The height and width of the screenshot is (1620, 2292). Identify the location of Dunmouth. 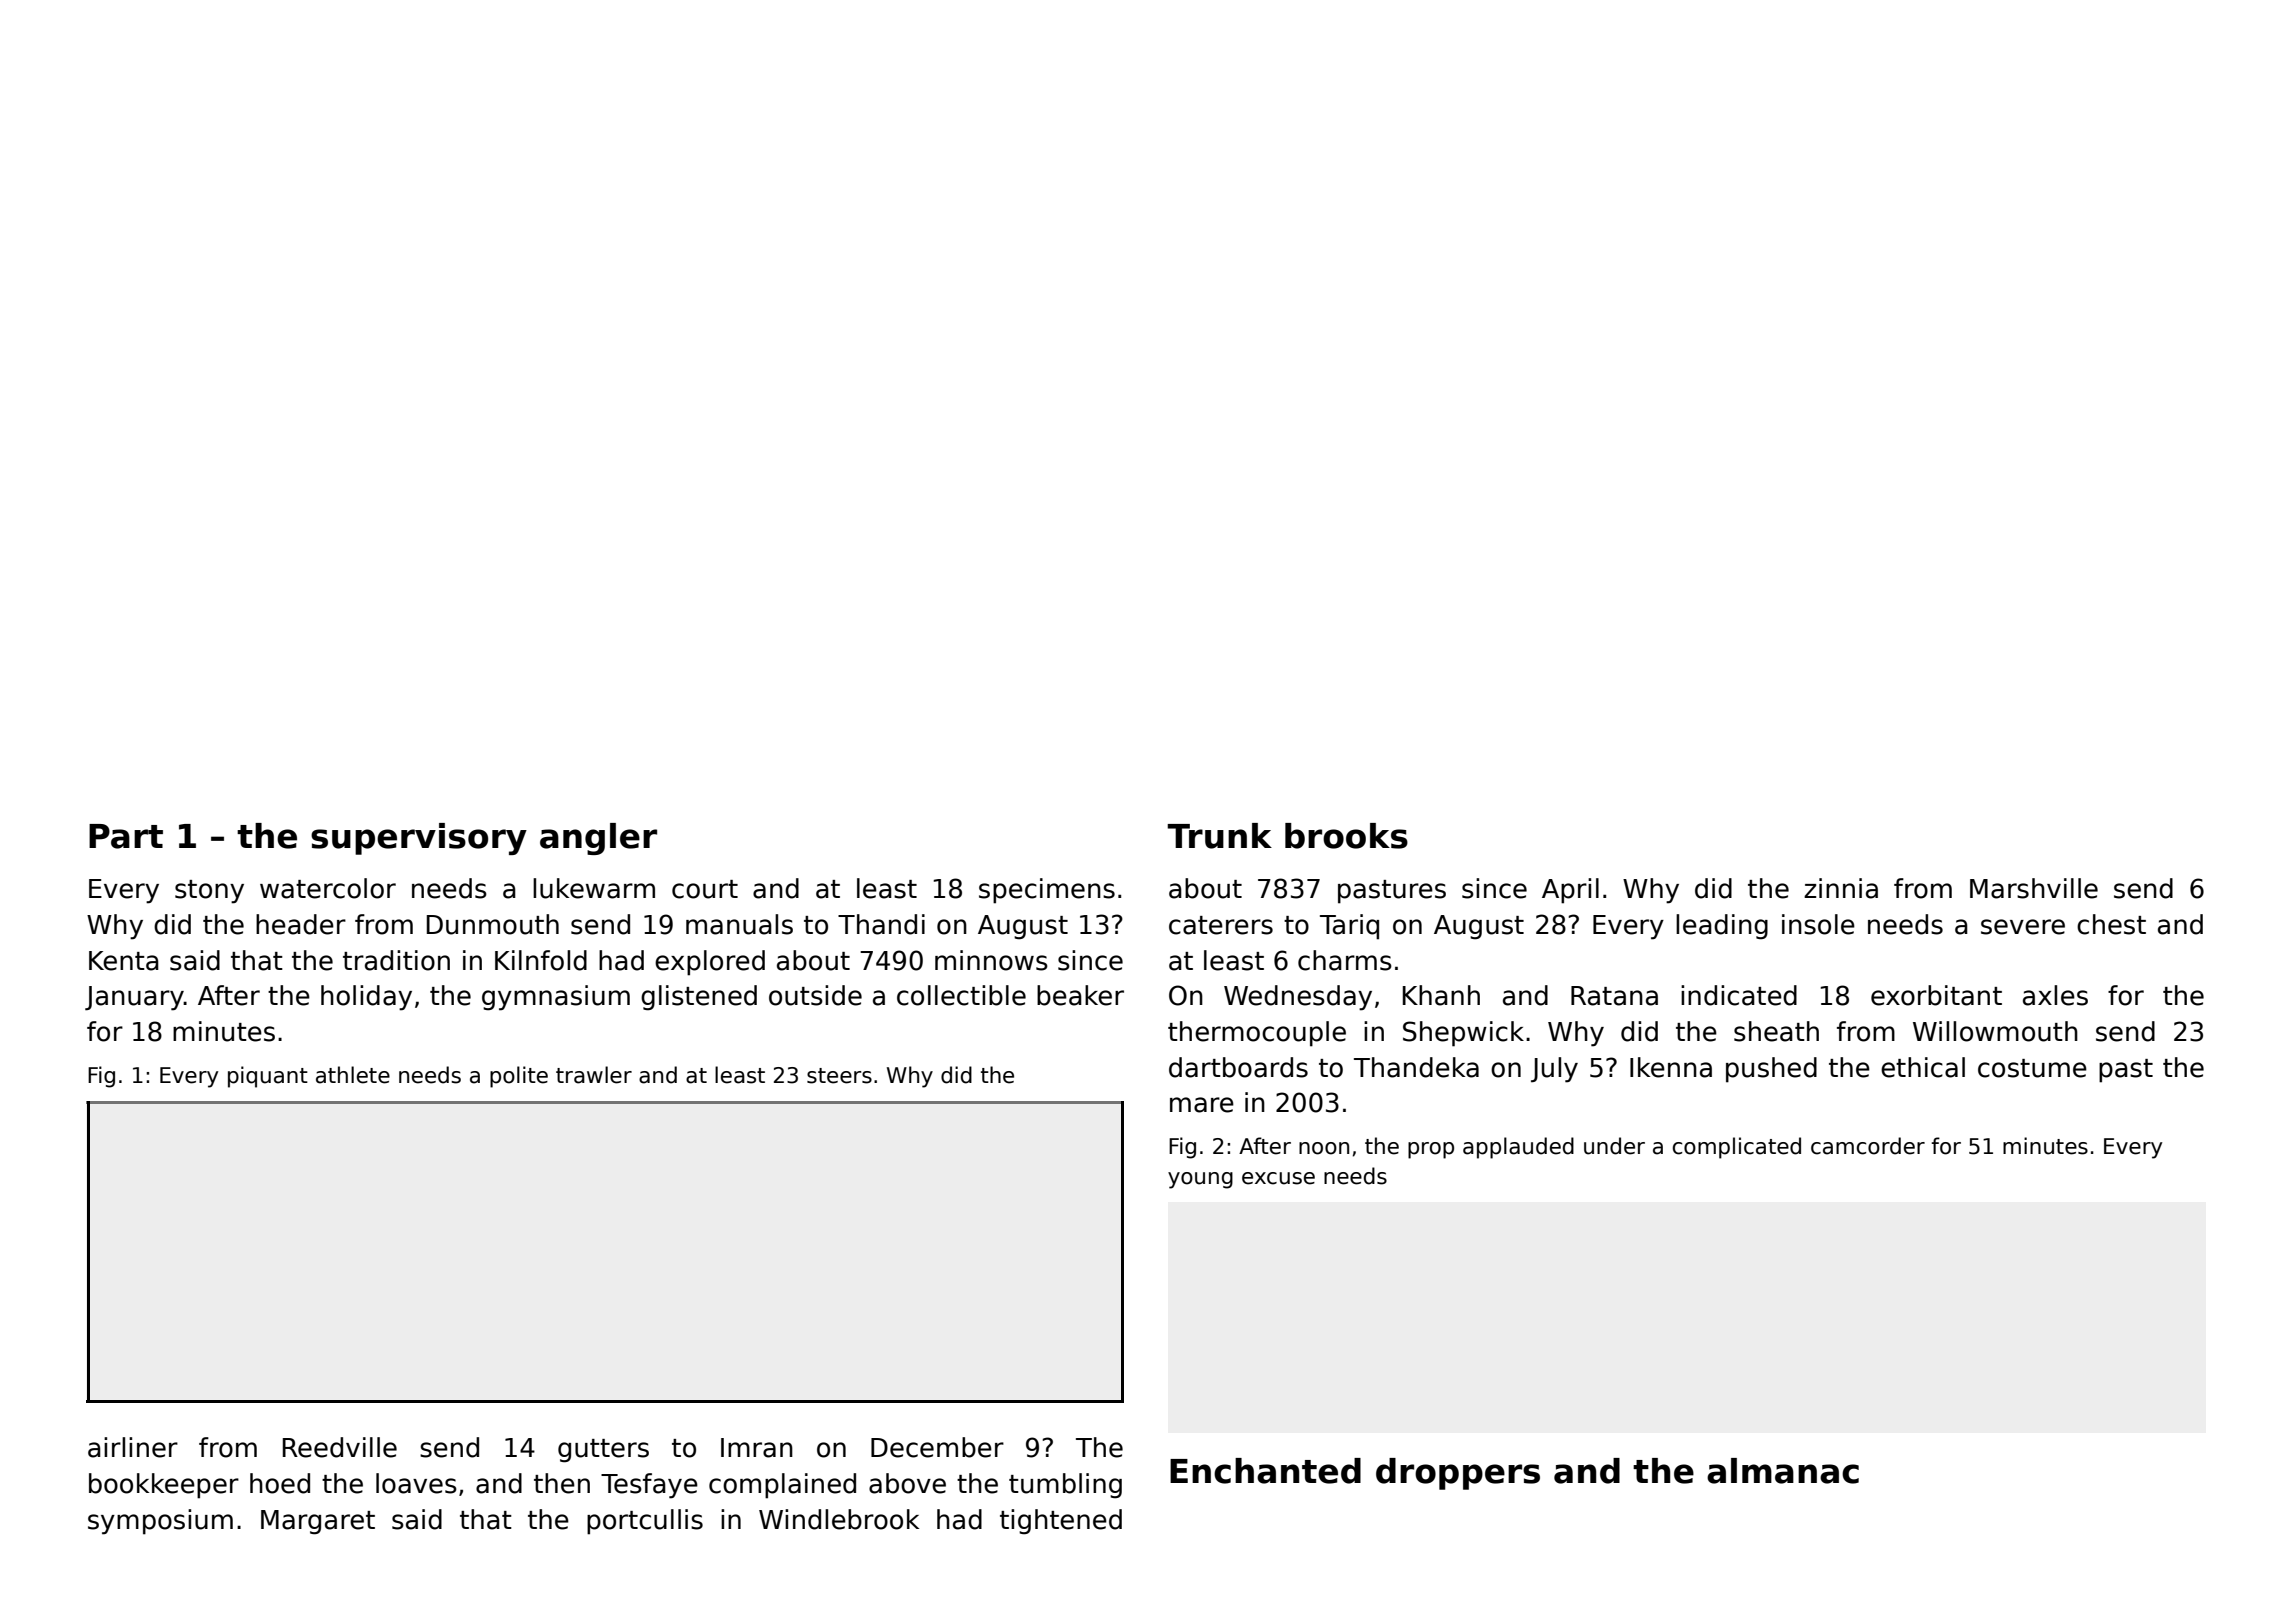
(493, 924).
